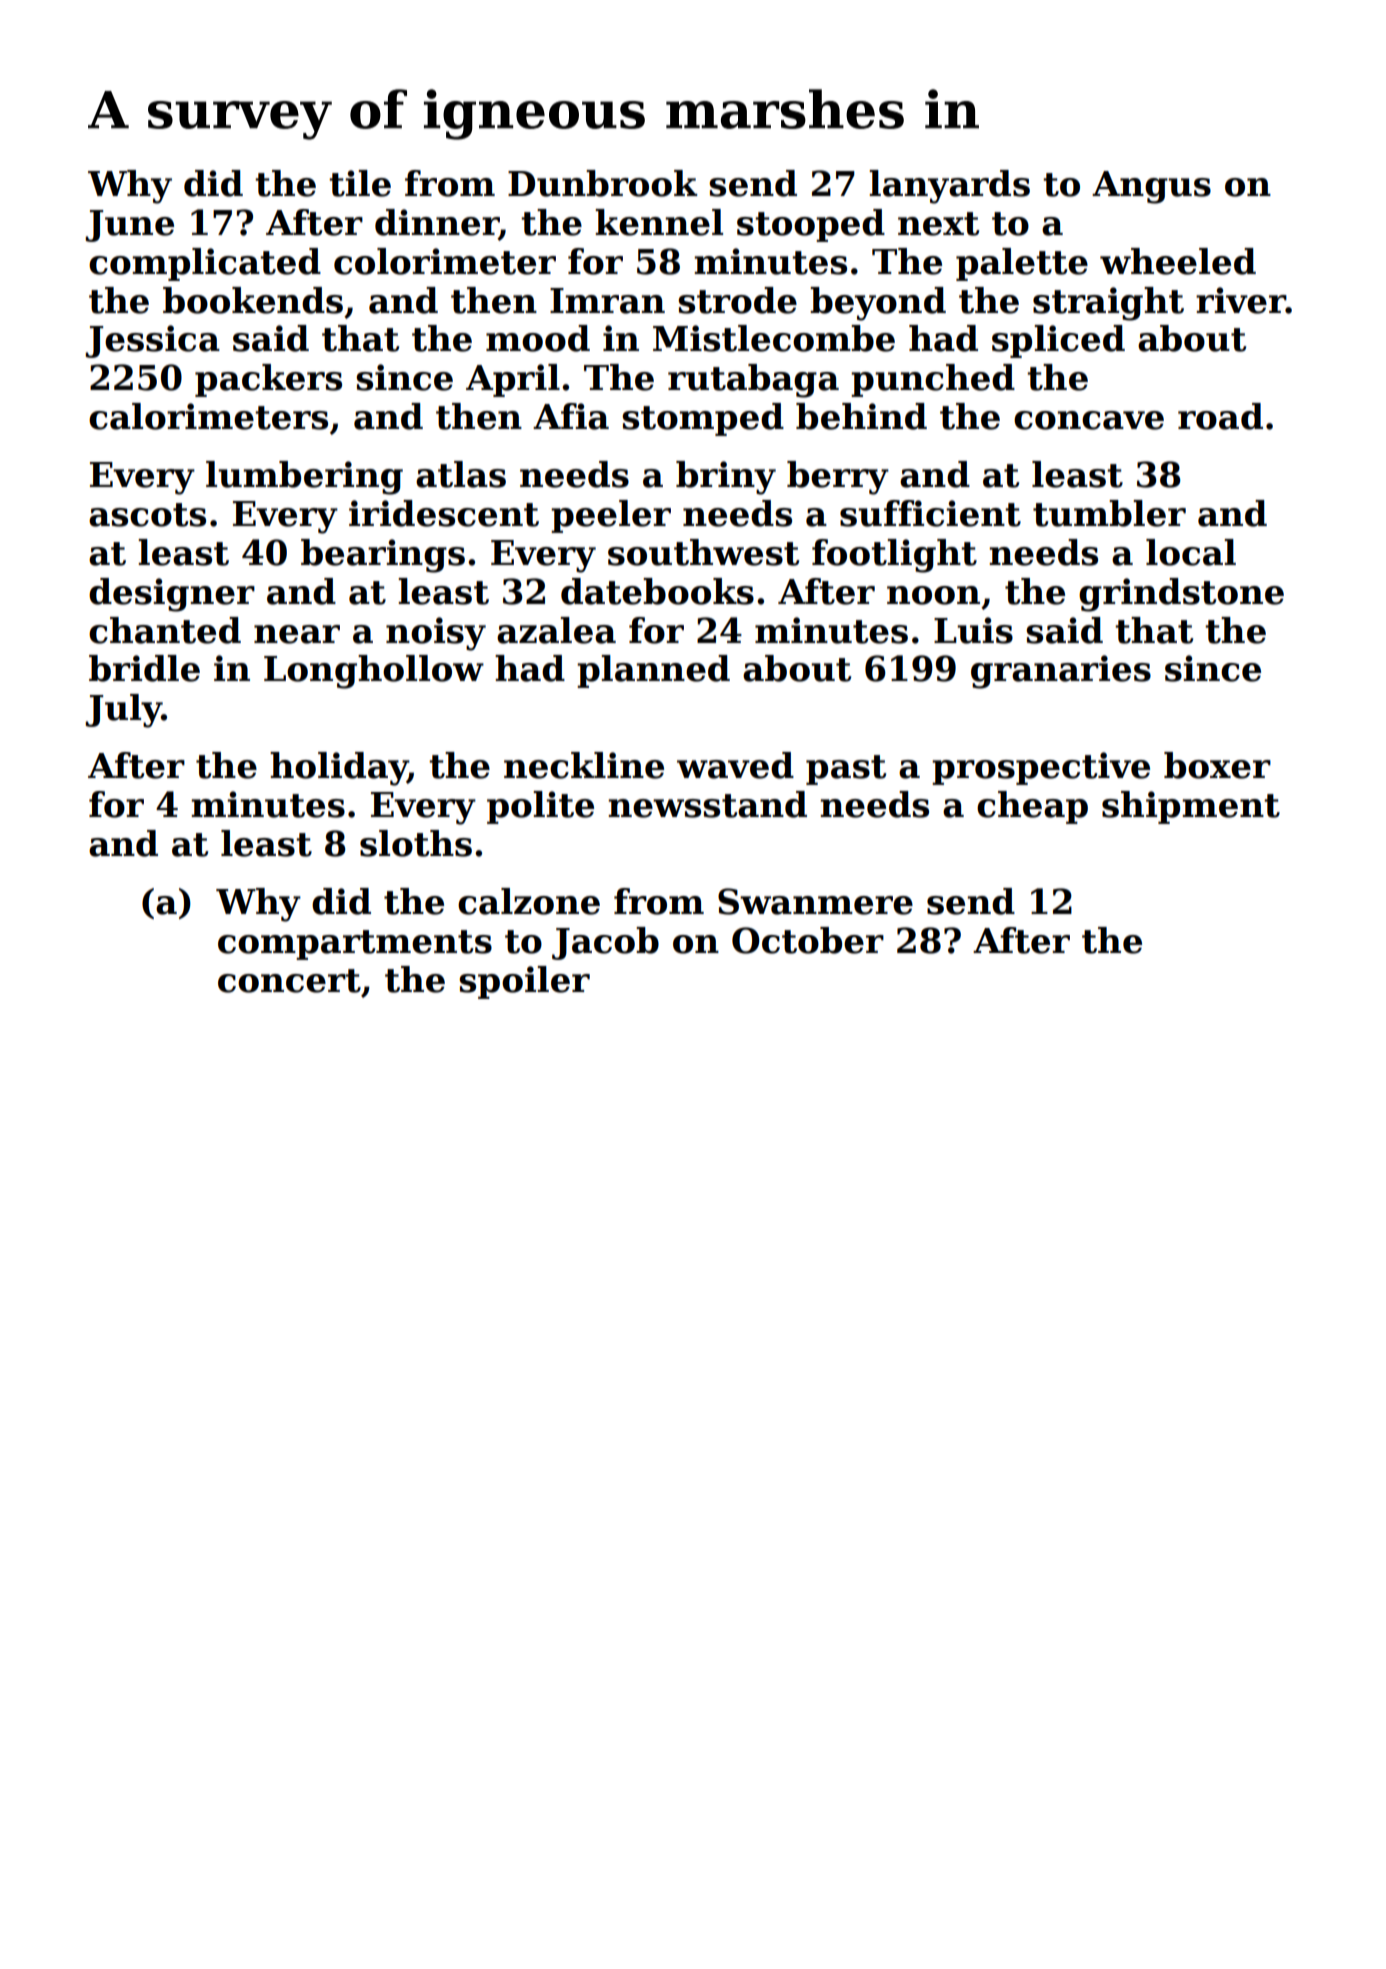  I want to click on berry, so click(838, 478).
